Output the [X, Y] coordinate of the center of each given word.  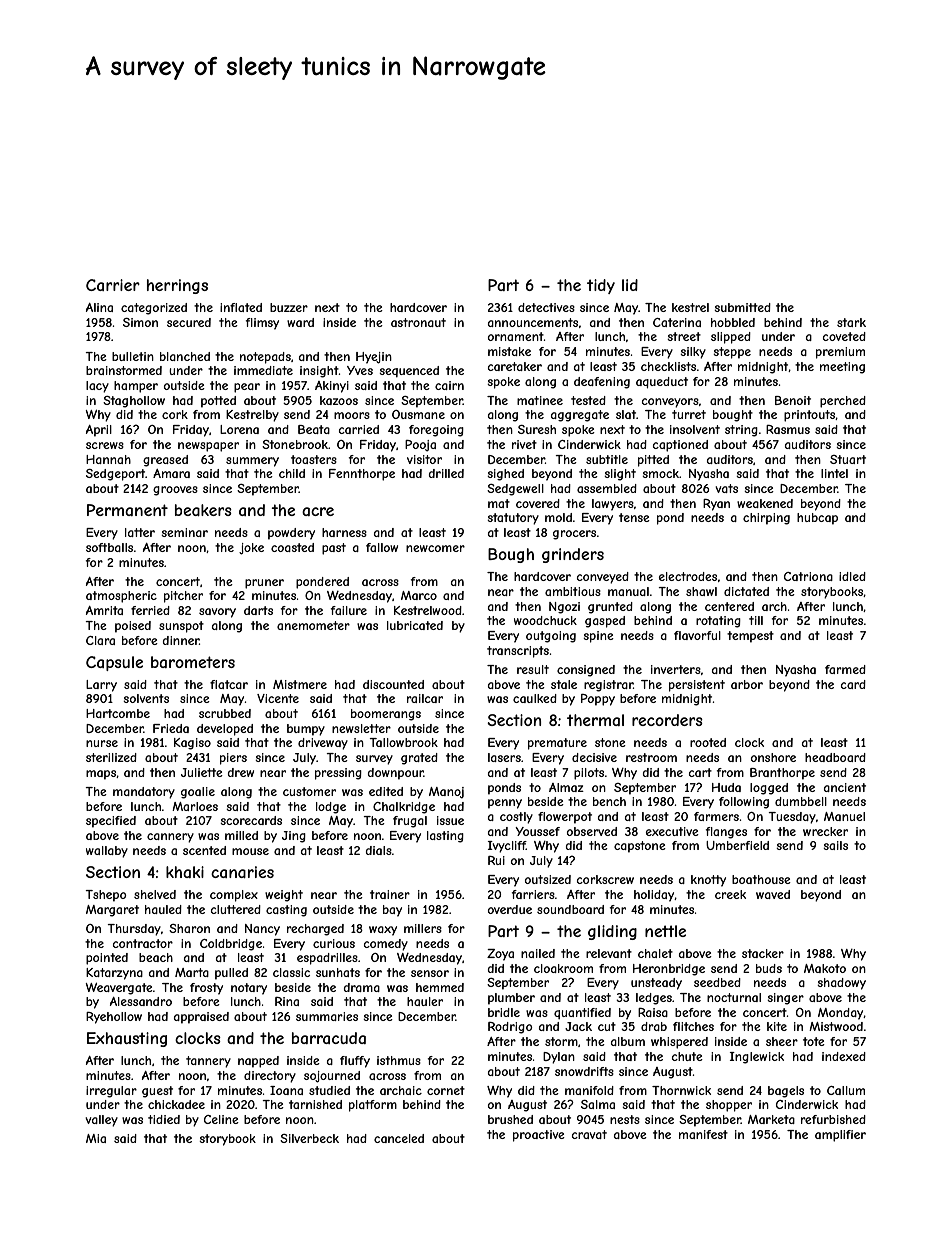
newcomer [435, 548]
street [684, 336]
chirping [766, 519]
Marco [419, 595]
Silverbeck [309, 1138]
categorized [154, 309]
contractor [143, 943]
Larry [101, 686]
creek [730, 894]
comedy [386, 945]
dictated [746, 591]
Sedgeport [116, 475]
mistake [509, 351]
